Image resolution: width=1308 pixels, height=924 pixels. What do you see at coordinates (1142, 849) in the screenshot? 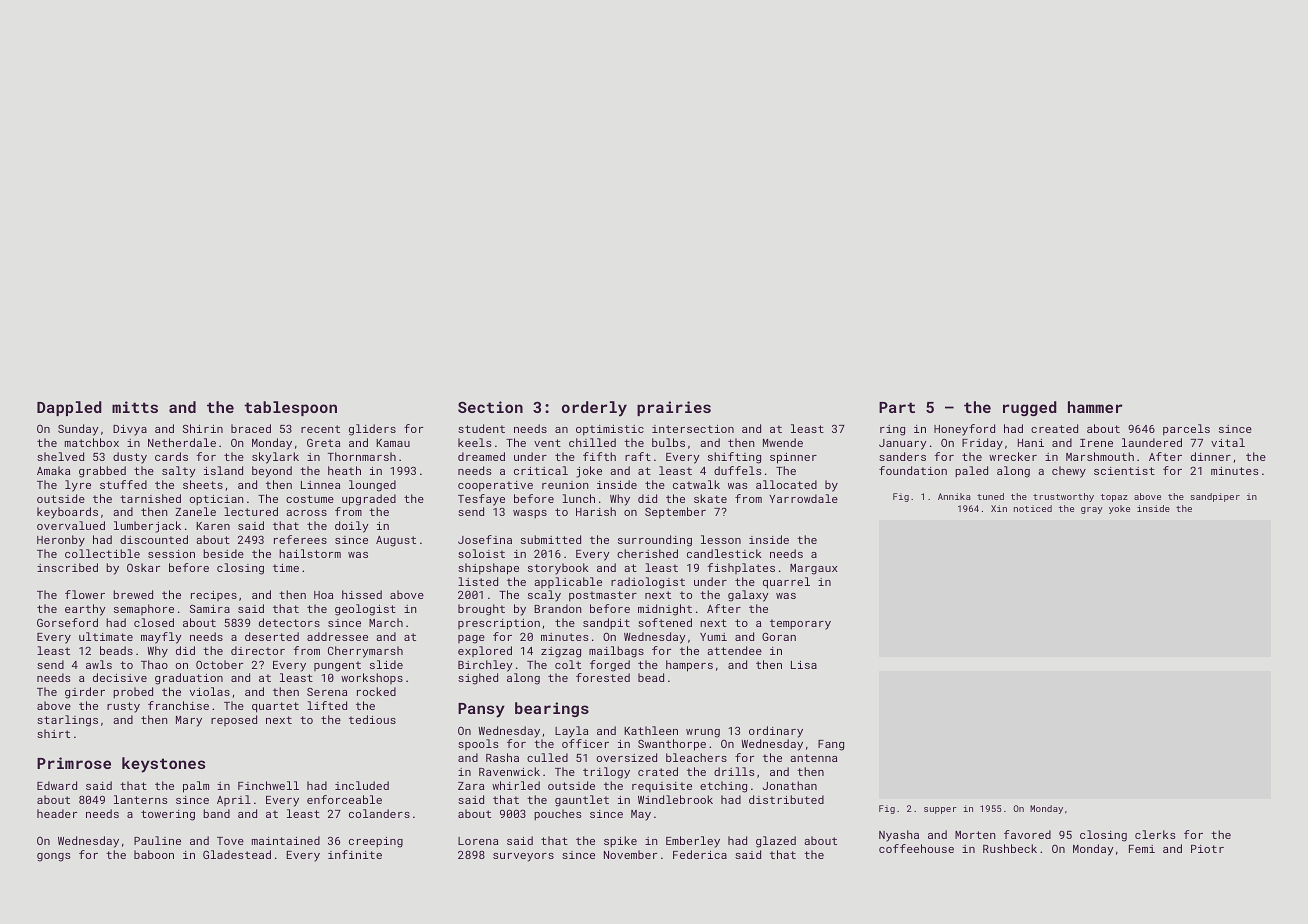
I see `Femi` at bounding box center [1142, 849].
